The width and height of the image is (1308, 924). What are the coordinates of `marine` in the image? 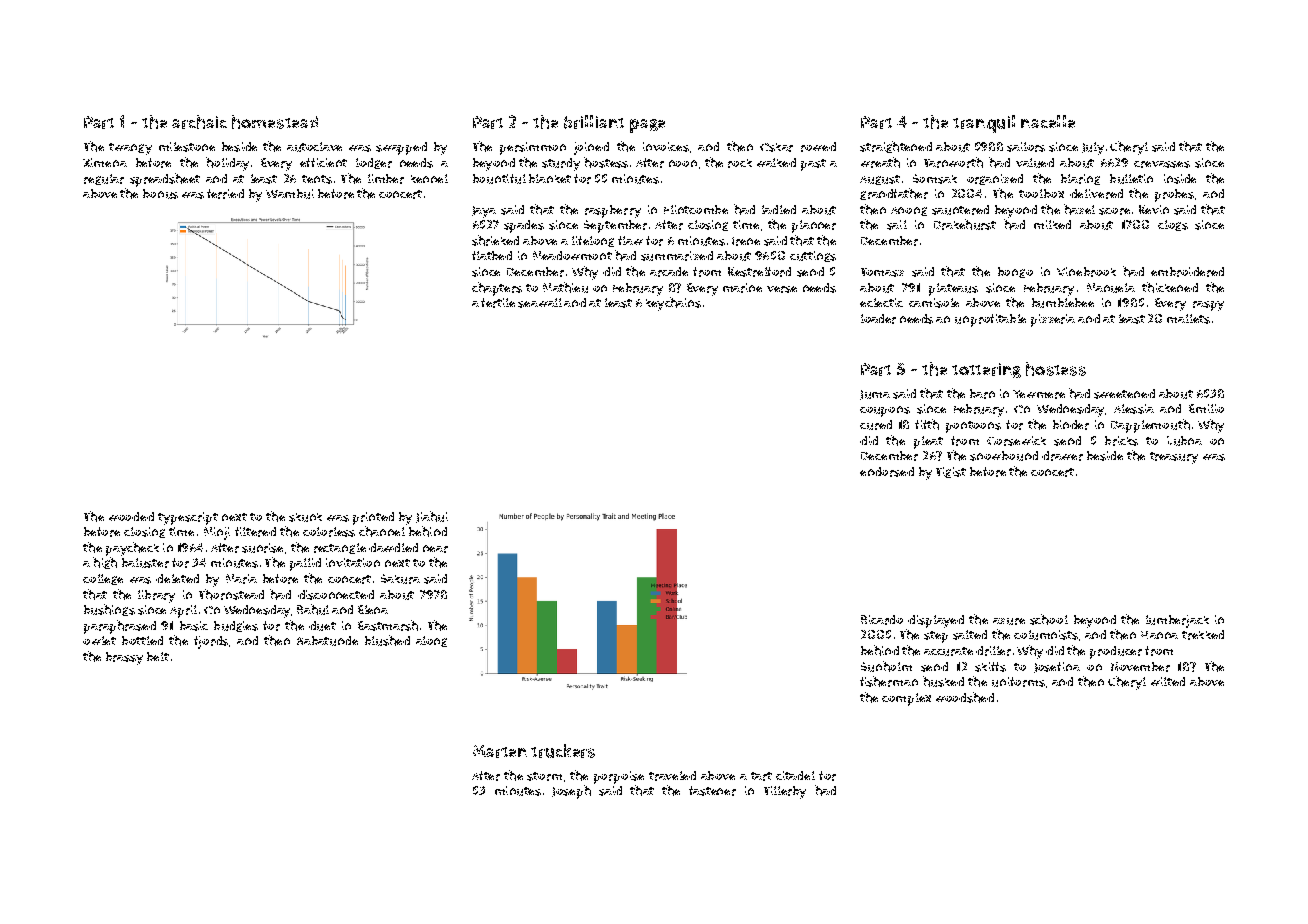 It's located at (742, 288).
